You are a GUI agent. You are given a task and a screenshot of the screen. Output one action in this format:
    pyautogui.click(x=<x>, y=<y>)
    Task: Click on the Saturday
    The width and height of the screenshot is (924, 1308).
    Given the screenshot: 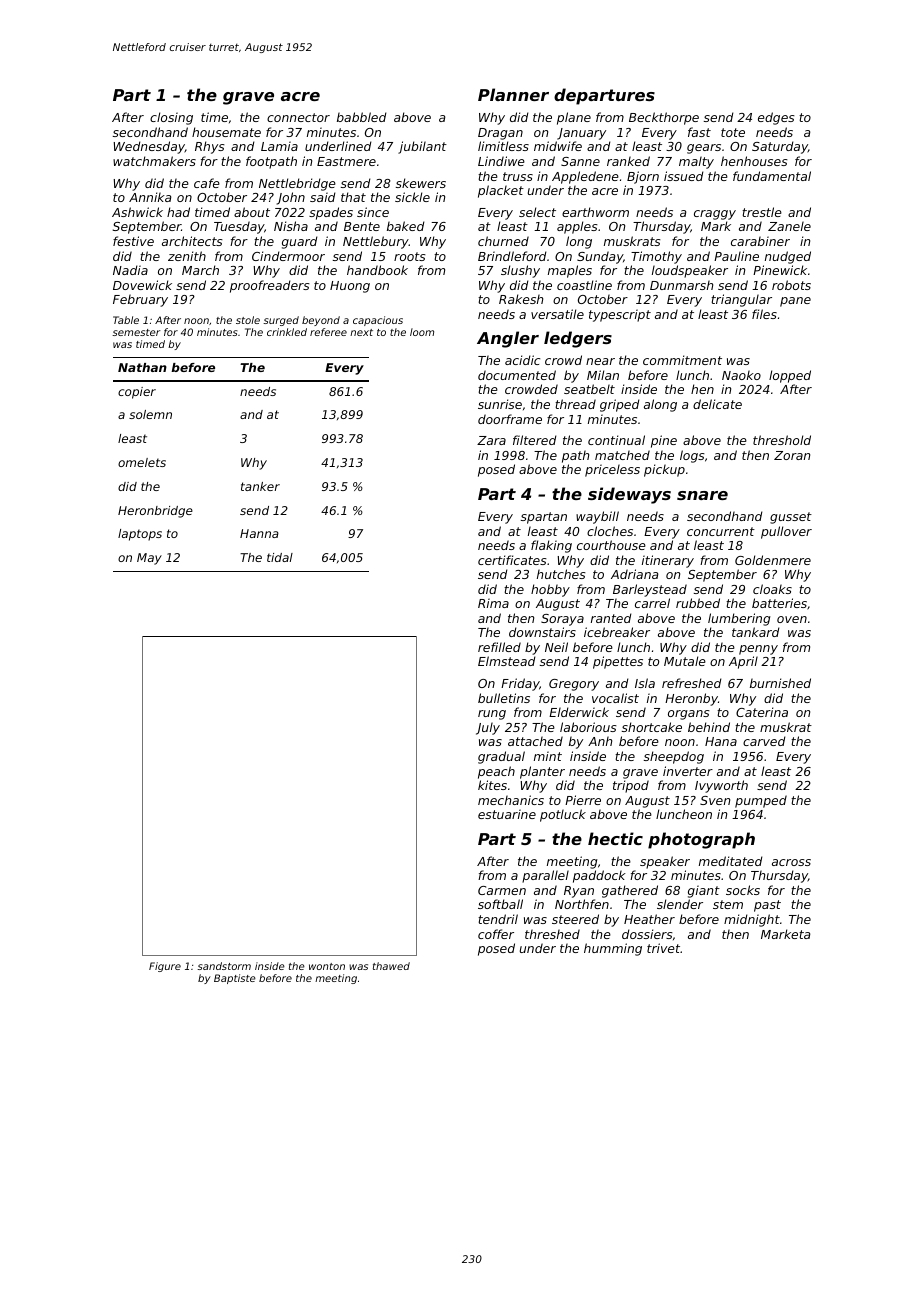 What is the action you would take?
    pyautogui.click(x=780, y=147)
